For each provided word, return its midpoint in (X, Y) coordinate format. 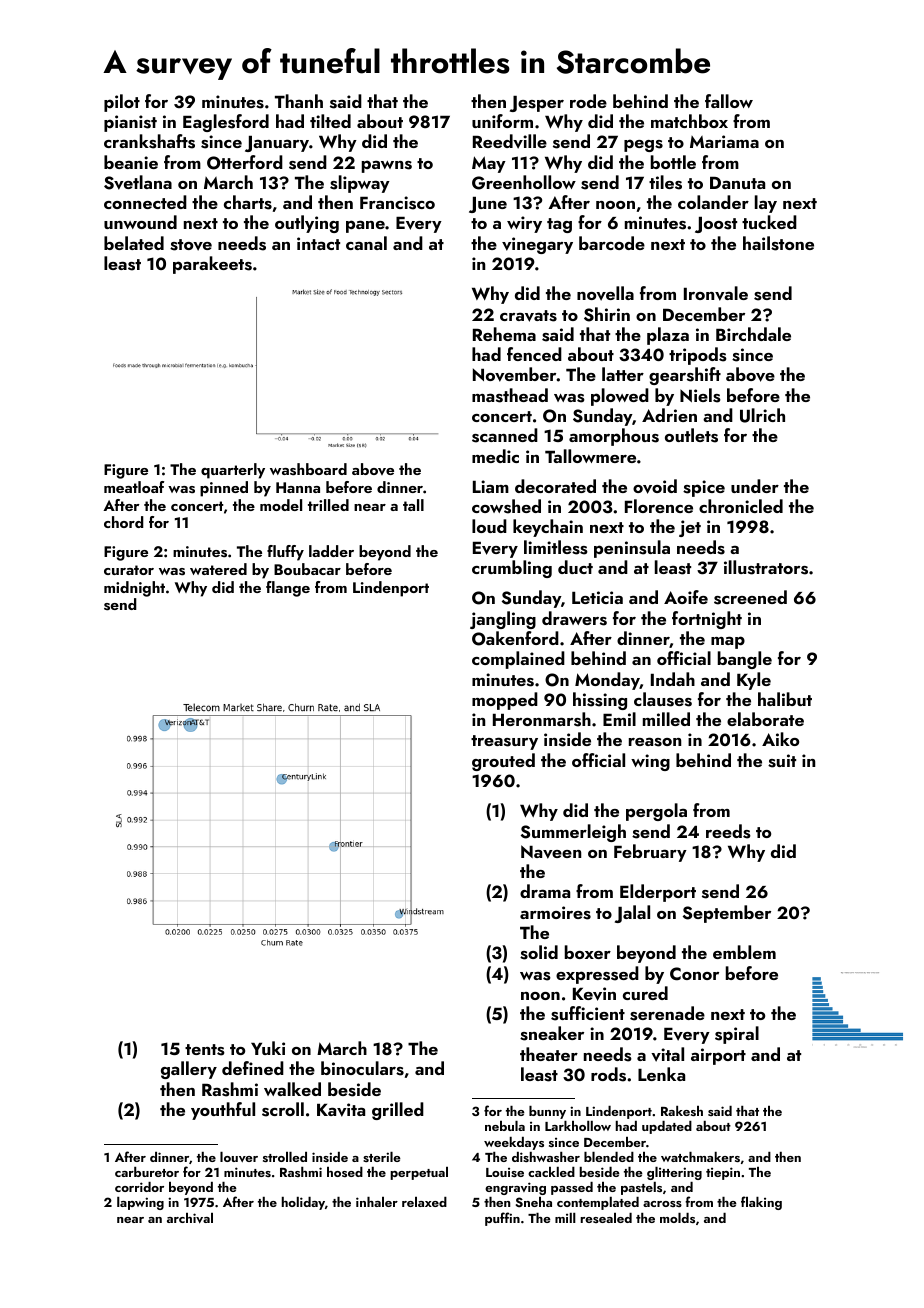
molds (677, 1218)
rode (588, 101)
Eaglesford (226, 123)
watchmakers (700, 1157)
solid (539, 952)
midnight (134, 589)
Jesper (537, 104)
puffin (502, 1219)
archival (190, 1218)
